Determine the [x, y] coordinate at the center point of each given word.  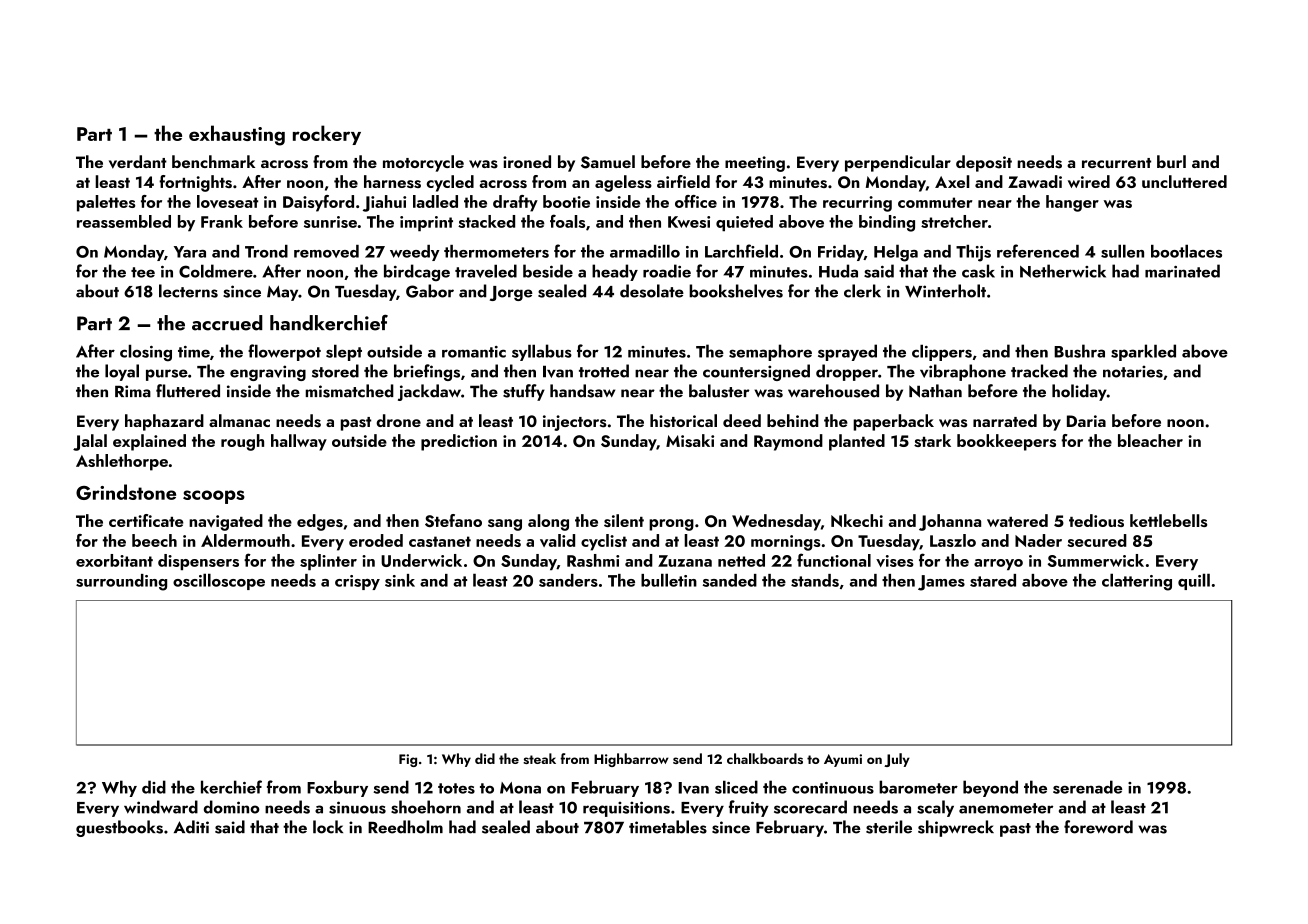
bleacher [1150, 440]
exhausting [237, 135]
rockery [327, 135]
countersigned [756, 372]
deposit [984, 163]
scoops [214, 497]
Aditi [191, 827]
